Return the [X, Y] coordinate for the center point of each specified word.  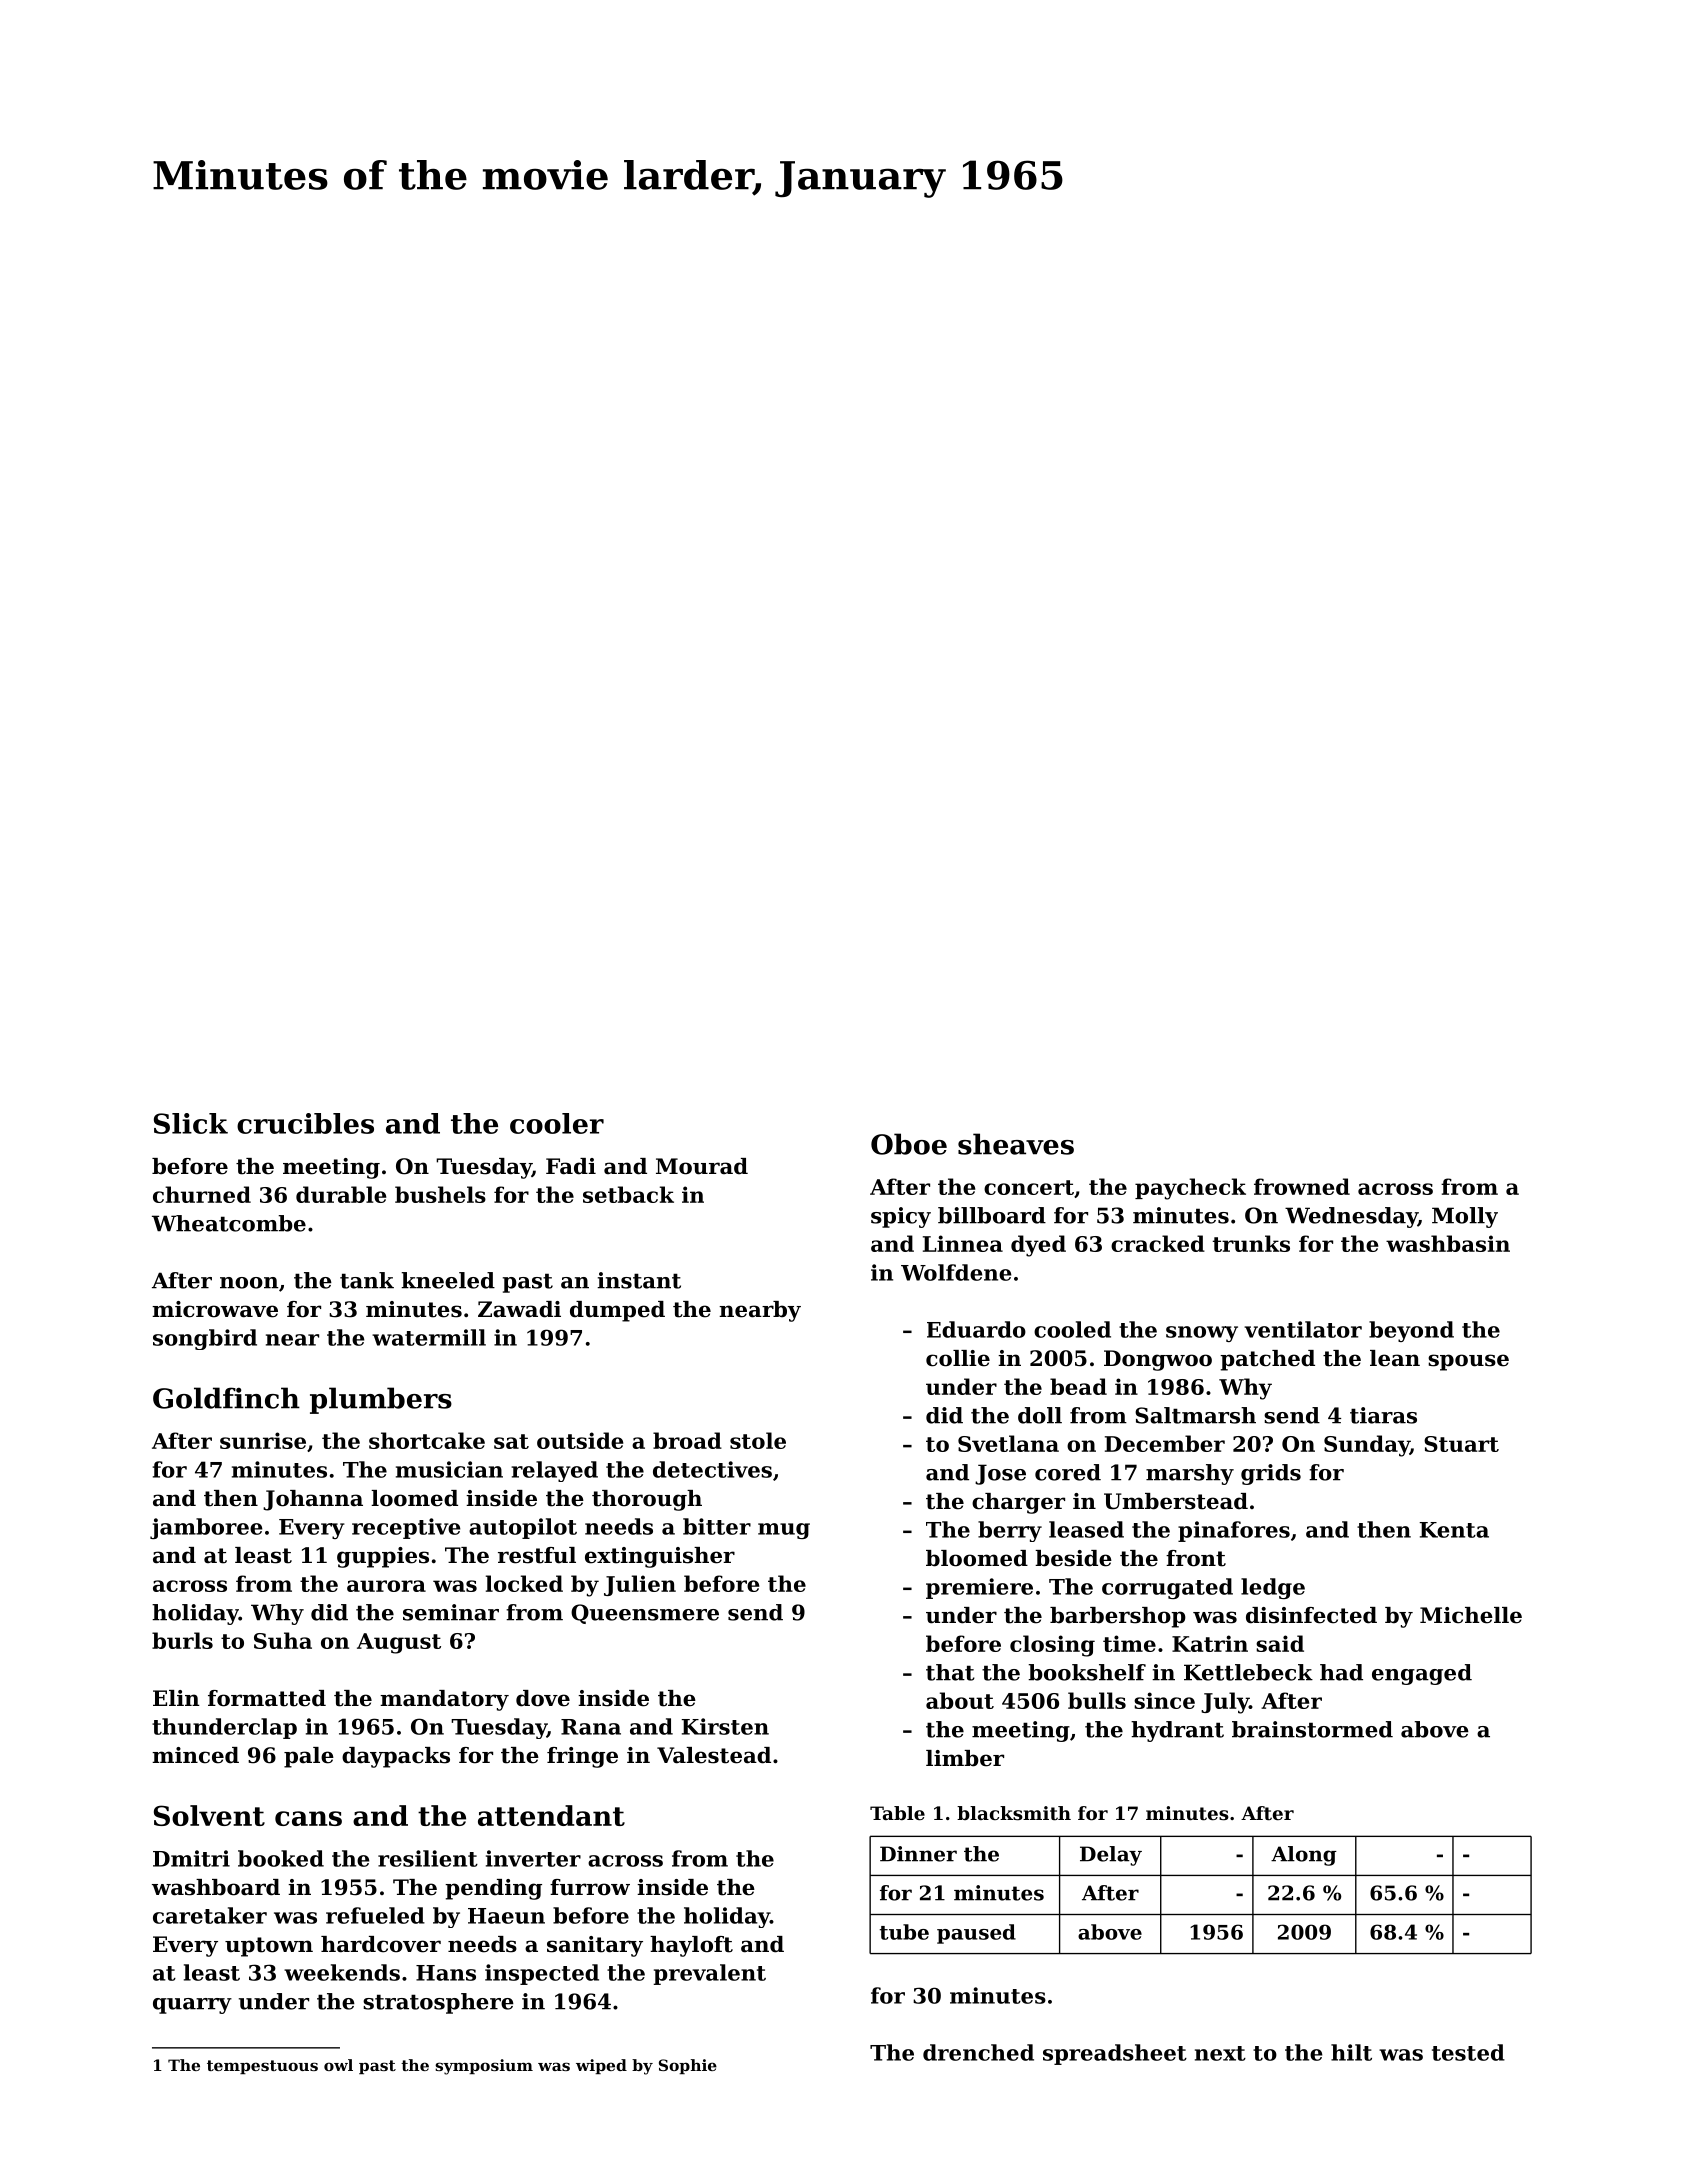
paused [976, 1934]
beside [1073, 1558]
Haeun [506, 1916]
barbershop [1118, 1617]
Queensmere [645, 1614]
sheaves [1016, 1144]
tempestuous [262, 2067]
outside [580, 1440]
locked [524, 1583]
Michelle [1471, 1615]
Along [1304, 1856]
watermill [429, 1337]
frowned [1302, 1186]
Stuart [1461, 1444]
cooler [557, 1123]
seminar [451, 1612]
